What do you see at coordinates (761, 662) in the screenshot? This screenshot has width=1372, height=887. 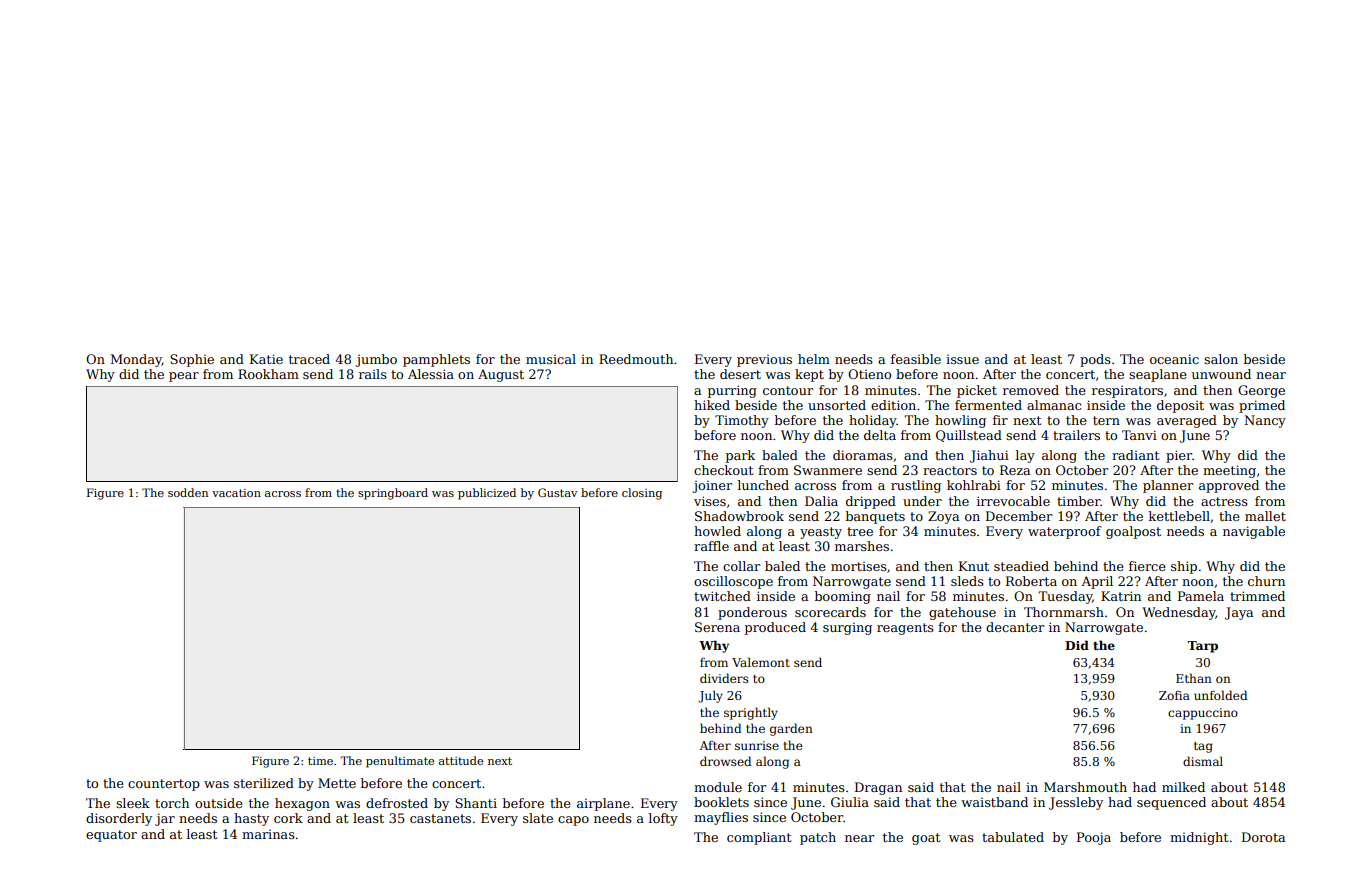 I see `Valemont` at bounding box center [761, 662].
